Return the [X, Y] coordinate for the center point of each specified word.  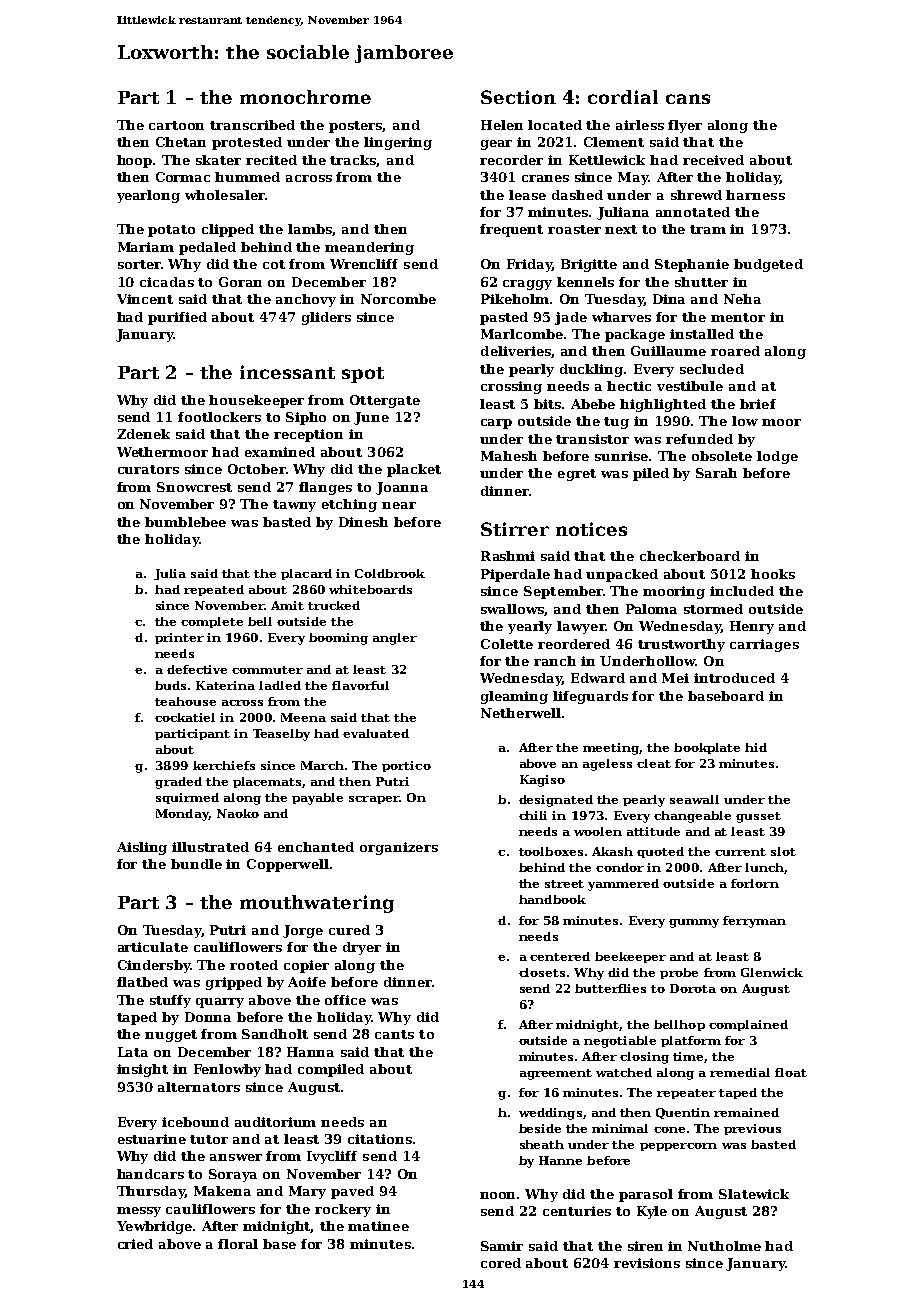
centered [560, 956]
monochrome [305, 97]
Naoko [238, 813]
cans [688, 99]
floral [238, 1244]
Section [518, 97]
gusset [758, 817]
